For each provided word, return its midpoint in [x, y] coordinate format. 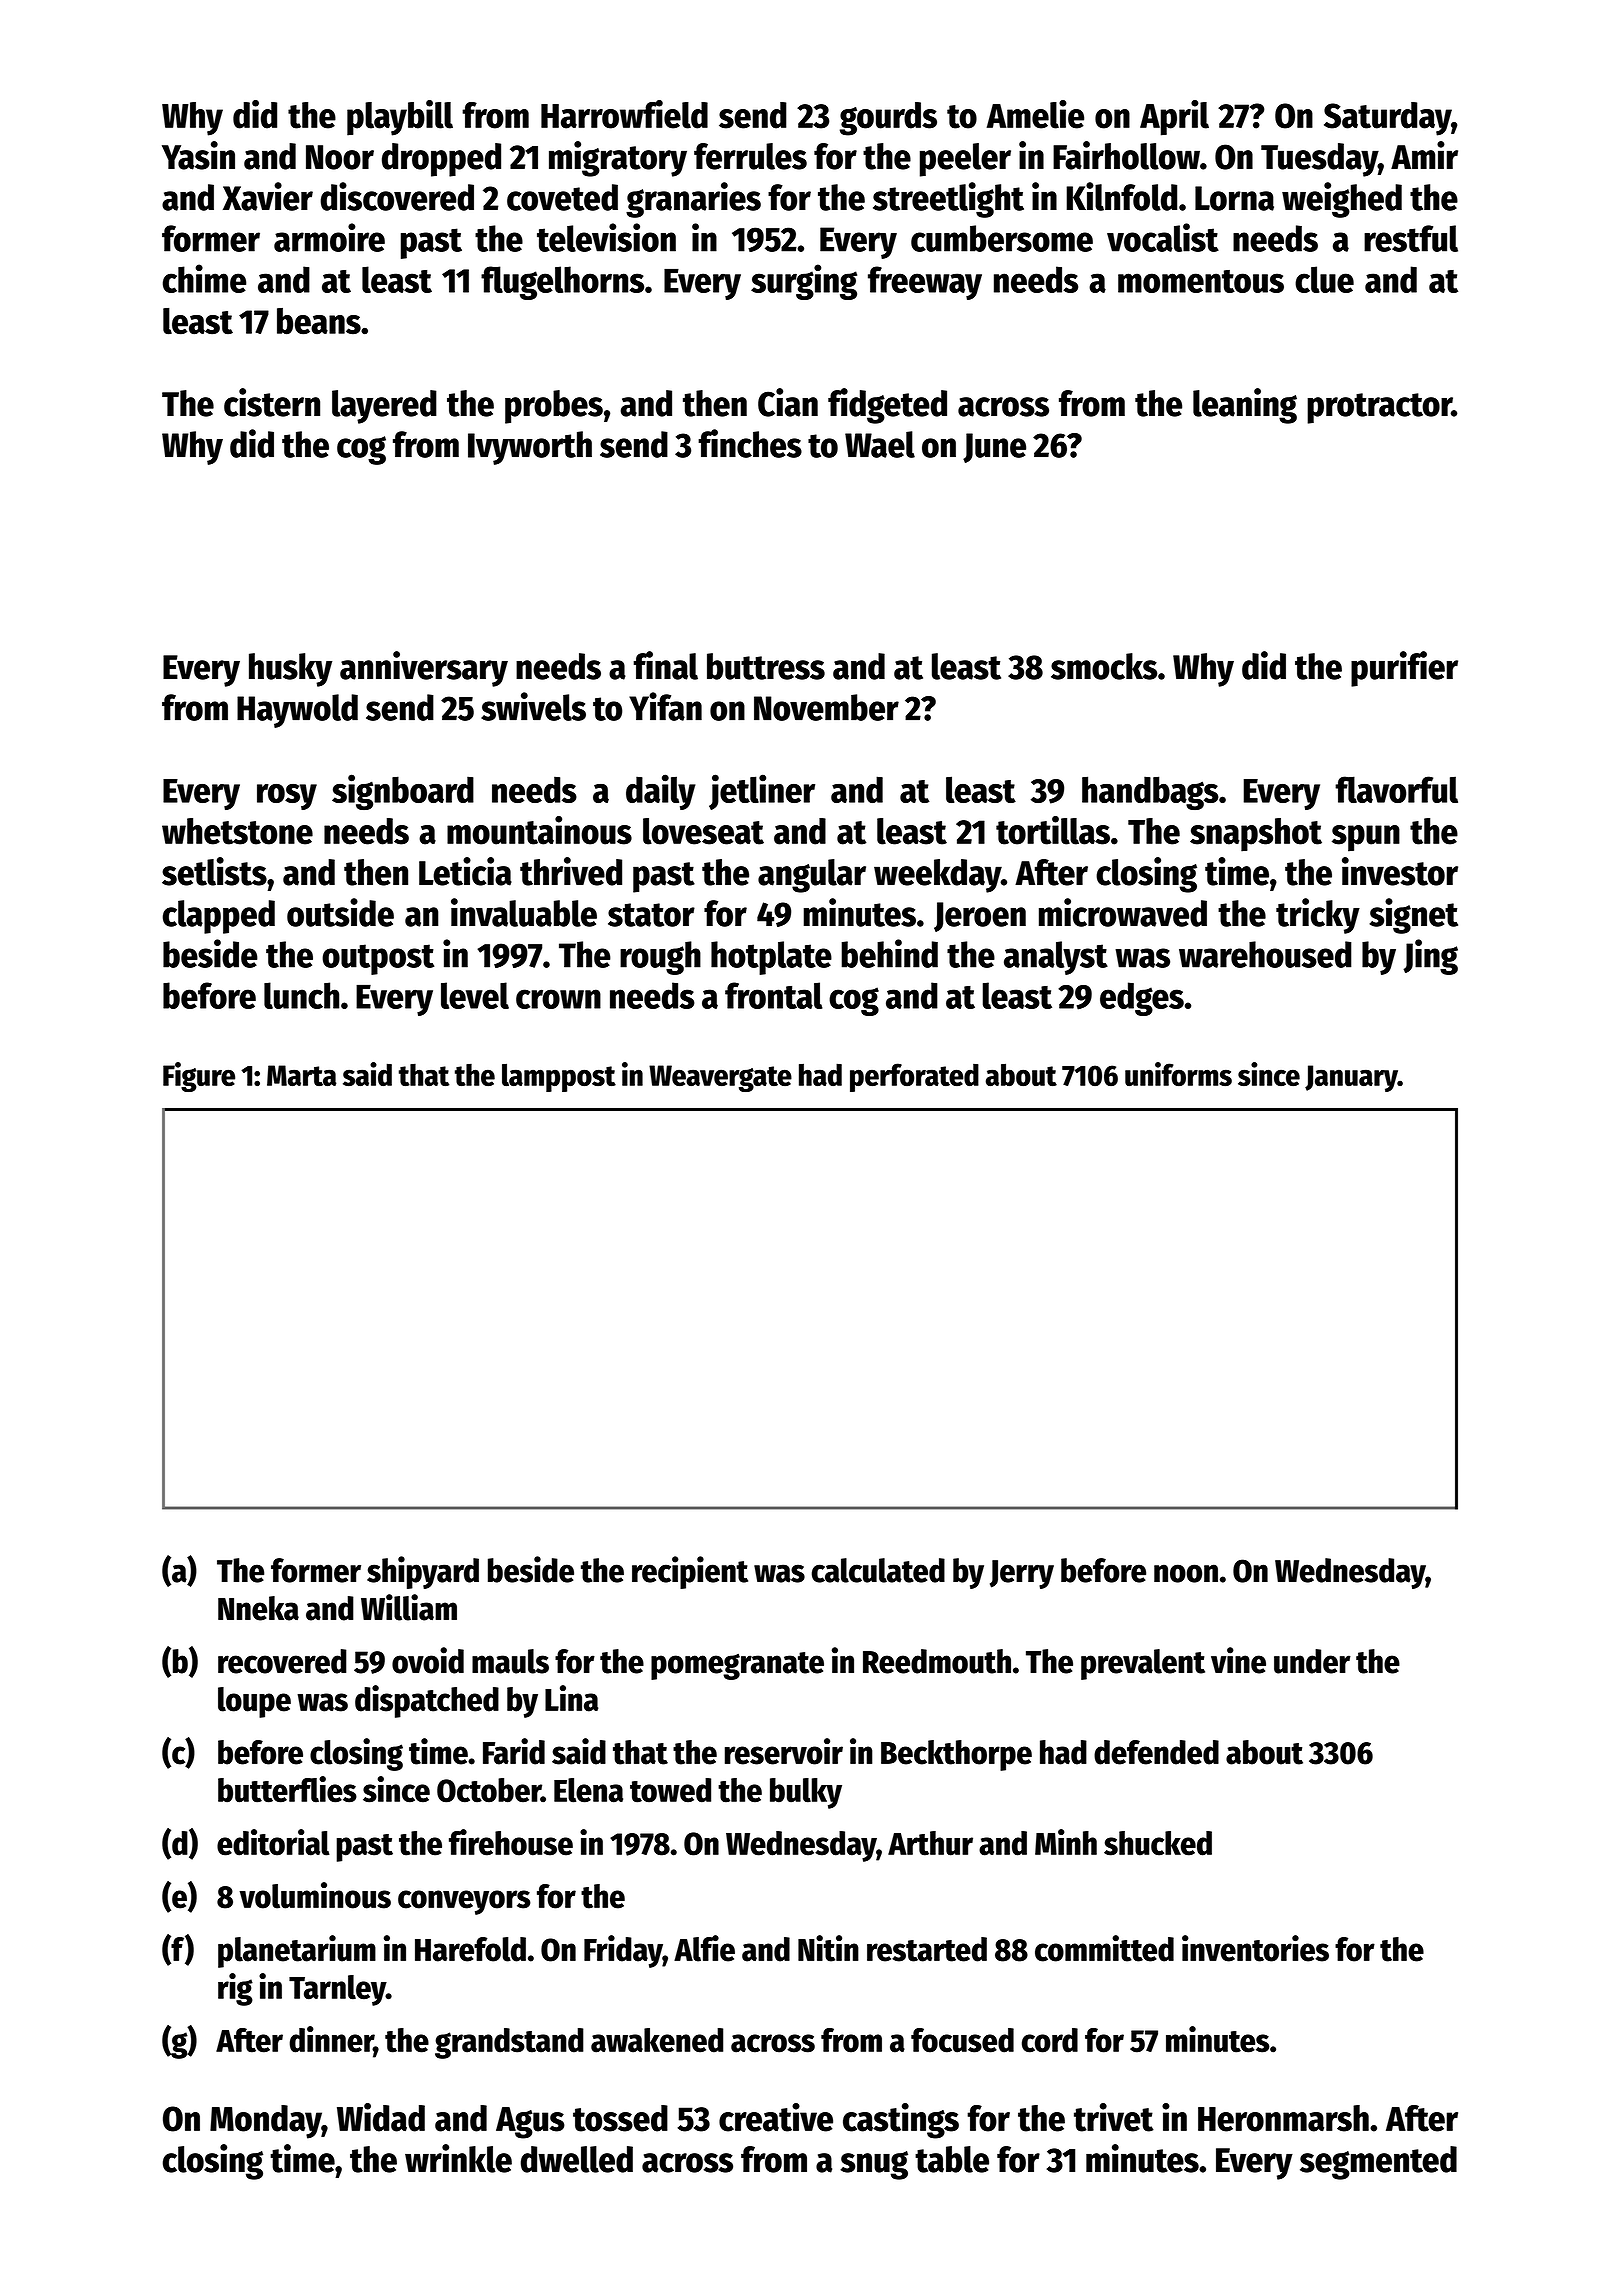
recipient [690, 1572]
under [1312, 1661]
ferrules [750, 156]
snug [874, 2165]
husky [290, 670]
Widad [381, 2117]
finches [750, 443]
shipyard [423, 1572]
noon [1186, 1573]
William [409, 1607]
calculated [878, 1570]
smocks [1104, 666]
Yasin [198, 155]
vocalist [1163, 237]
